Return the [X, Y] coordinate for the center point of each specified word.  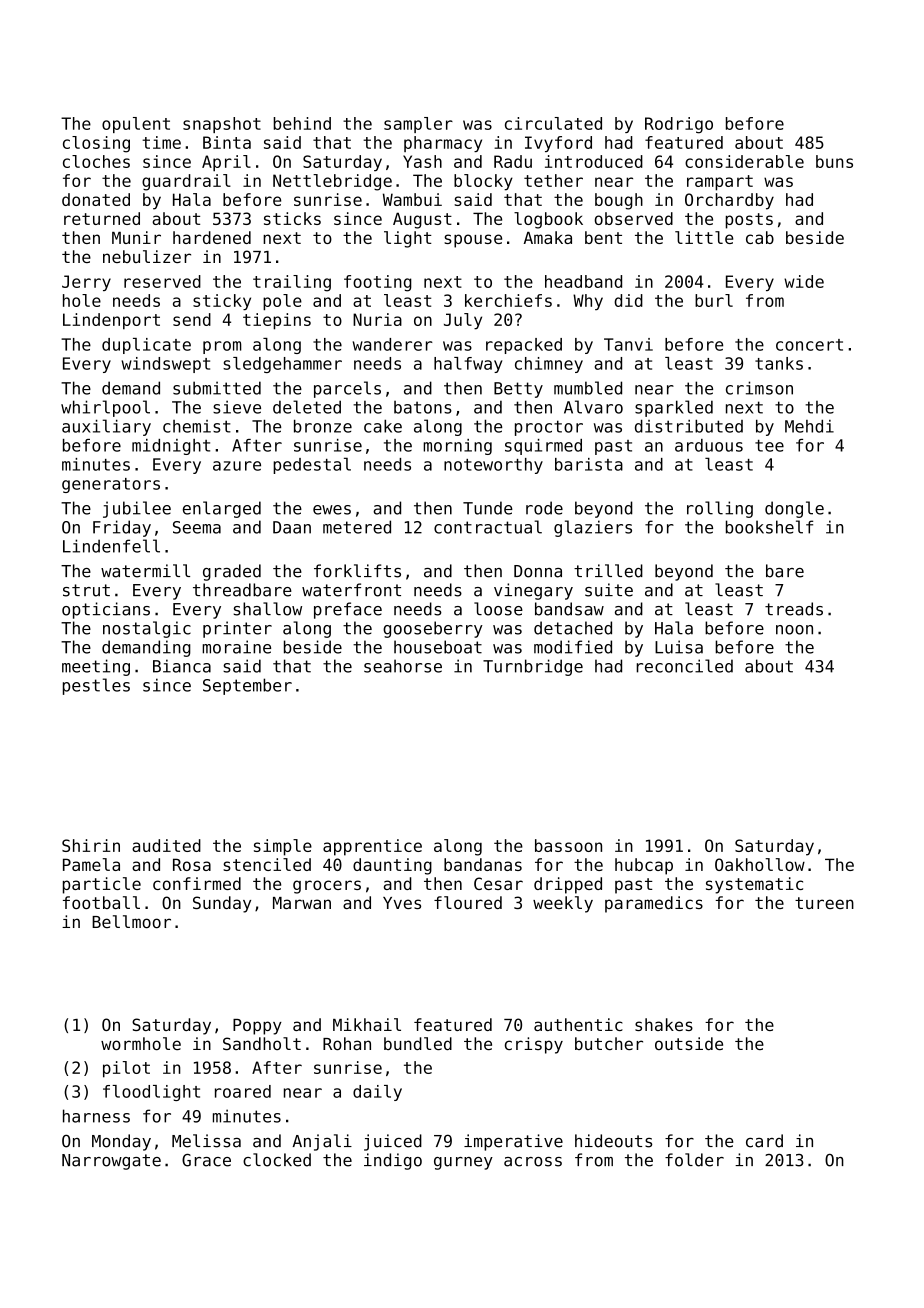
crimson [759, 388]
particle [102, 885]
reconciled [685, 666]
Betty [518, 390]
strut [86, 590]
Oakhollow [760, 864]
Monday [121, 1142]
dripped [568, 885]
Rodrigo [679, 125]
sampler [418, 125]
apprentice [372, 847]
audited [166, 845]
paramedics [654, 904]
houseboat [438, 647]
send [192, 319]
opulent [136, 125]
